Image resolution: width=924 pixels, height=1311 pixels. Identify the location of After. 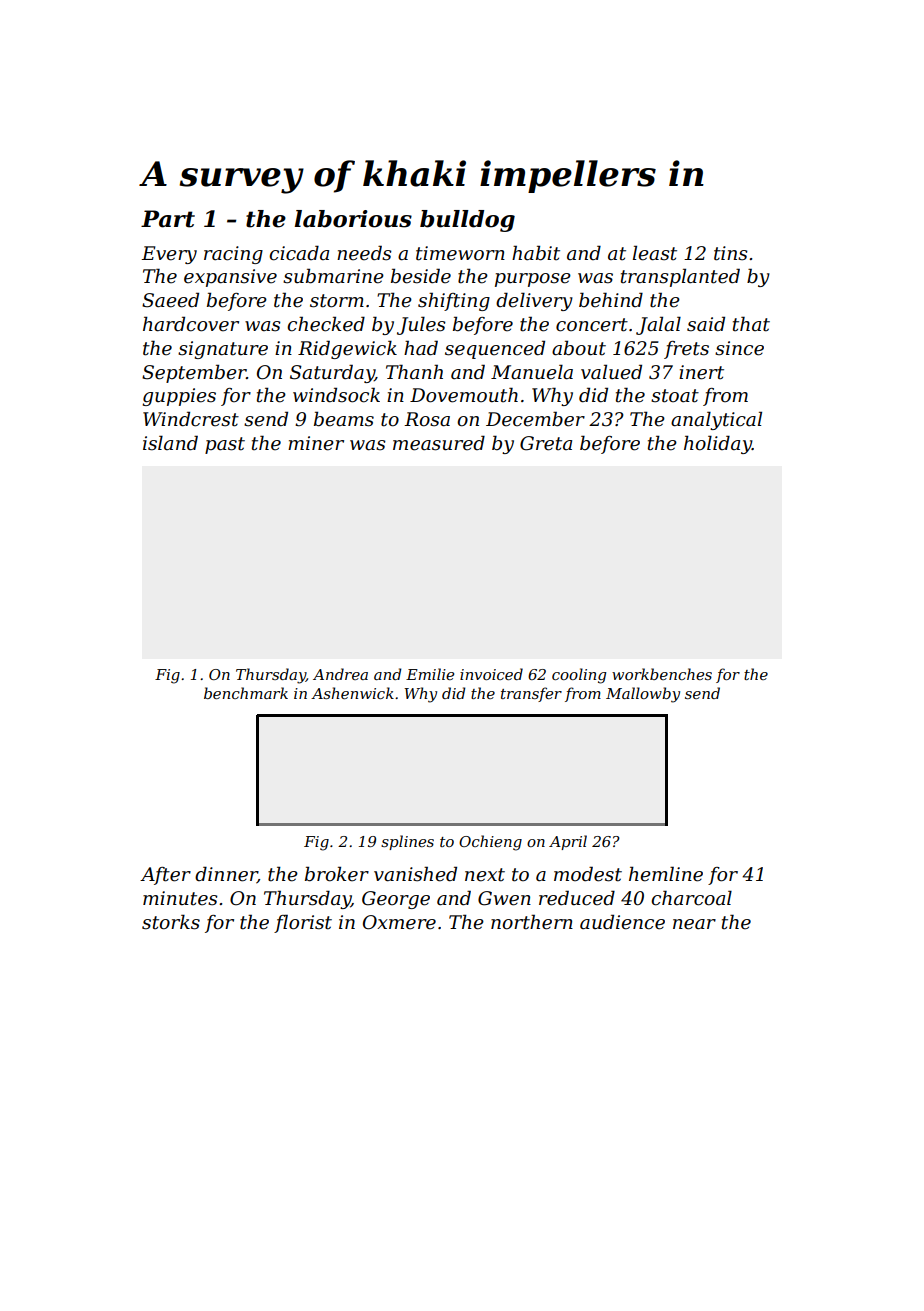
(165, 876).
